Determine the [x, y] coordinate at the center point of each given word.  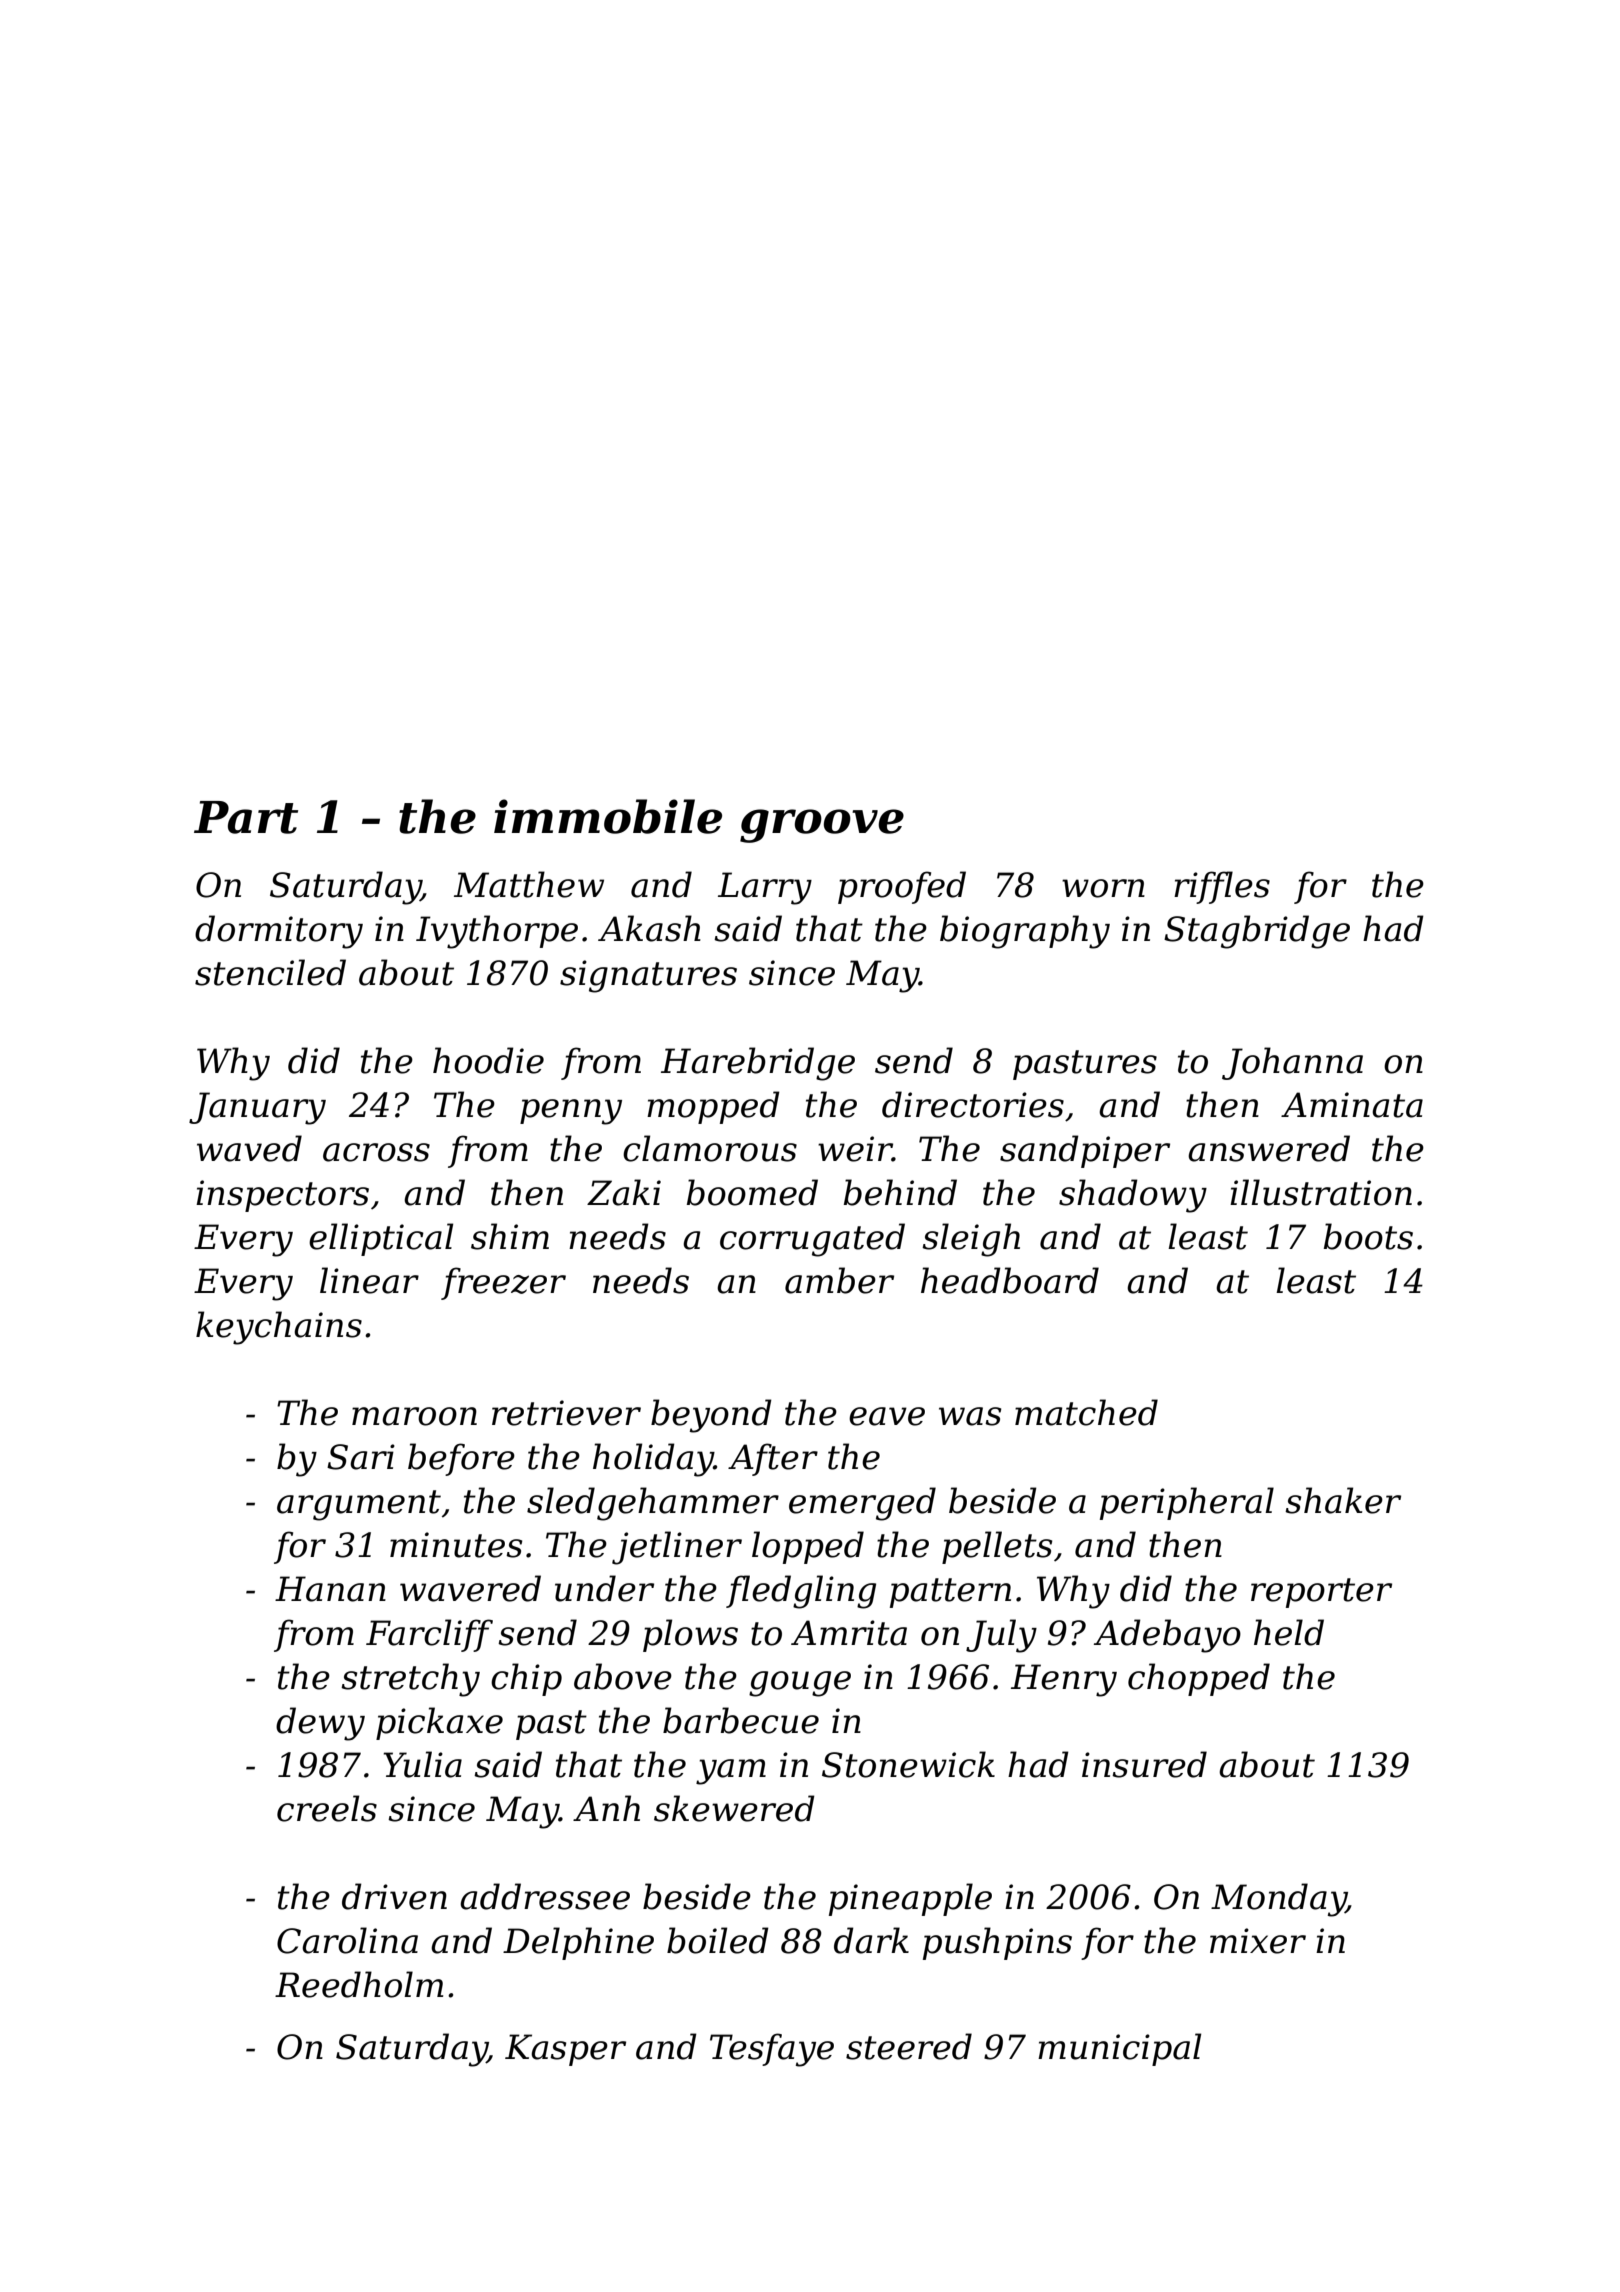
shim [510, 1236]
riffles [1222, 887]
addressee [545, 1896]
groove [822, 826]
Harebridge [758, 1064]
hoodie [488, 1060]
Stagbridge [1257, 932]
